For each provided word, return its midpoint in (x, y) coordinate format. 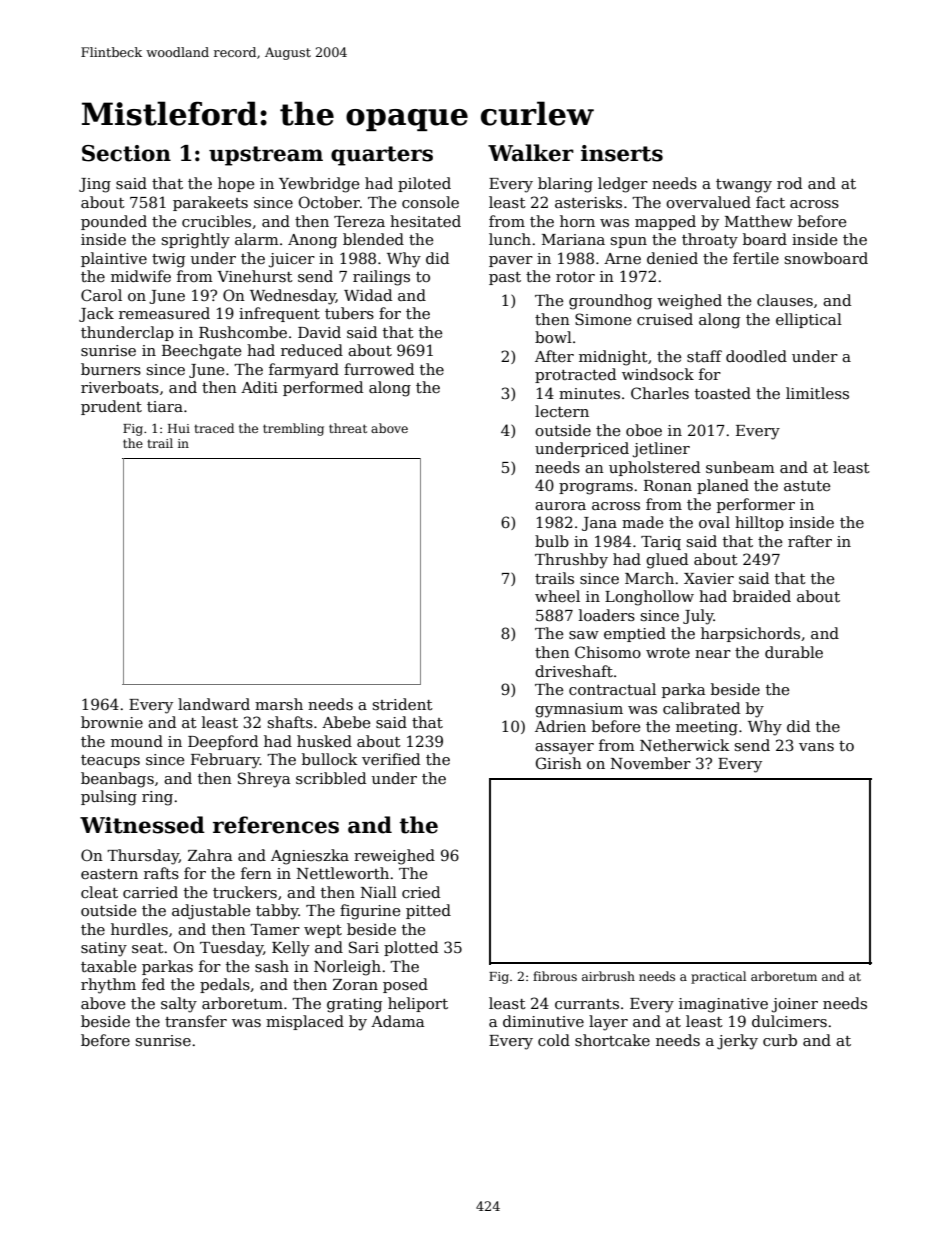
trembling (293, 429)
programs (596, 489)
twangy (744, 186)
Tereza (359, 221)
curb (780, 1040)
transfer (196, 1021)
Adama (397, 1021)
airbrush (608, 976)
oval (714, 522)
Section (126, 153)
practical (718, 977)
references (276, 825)
